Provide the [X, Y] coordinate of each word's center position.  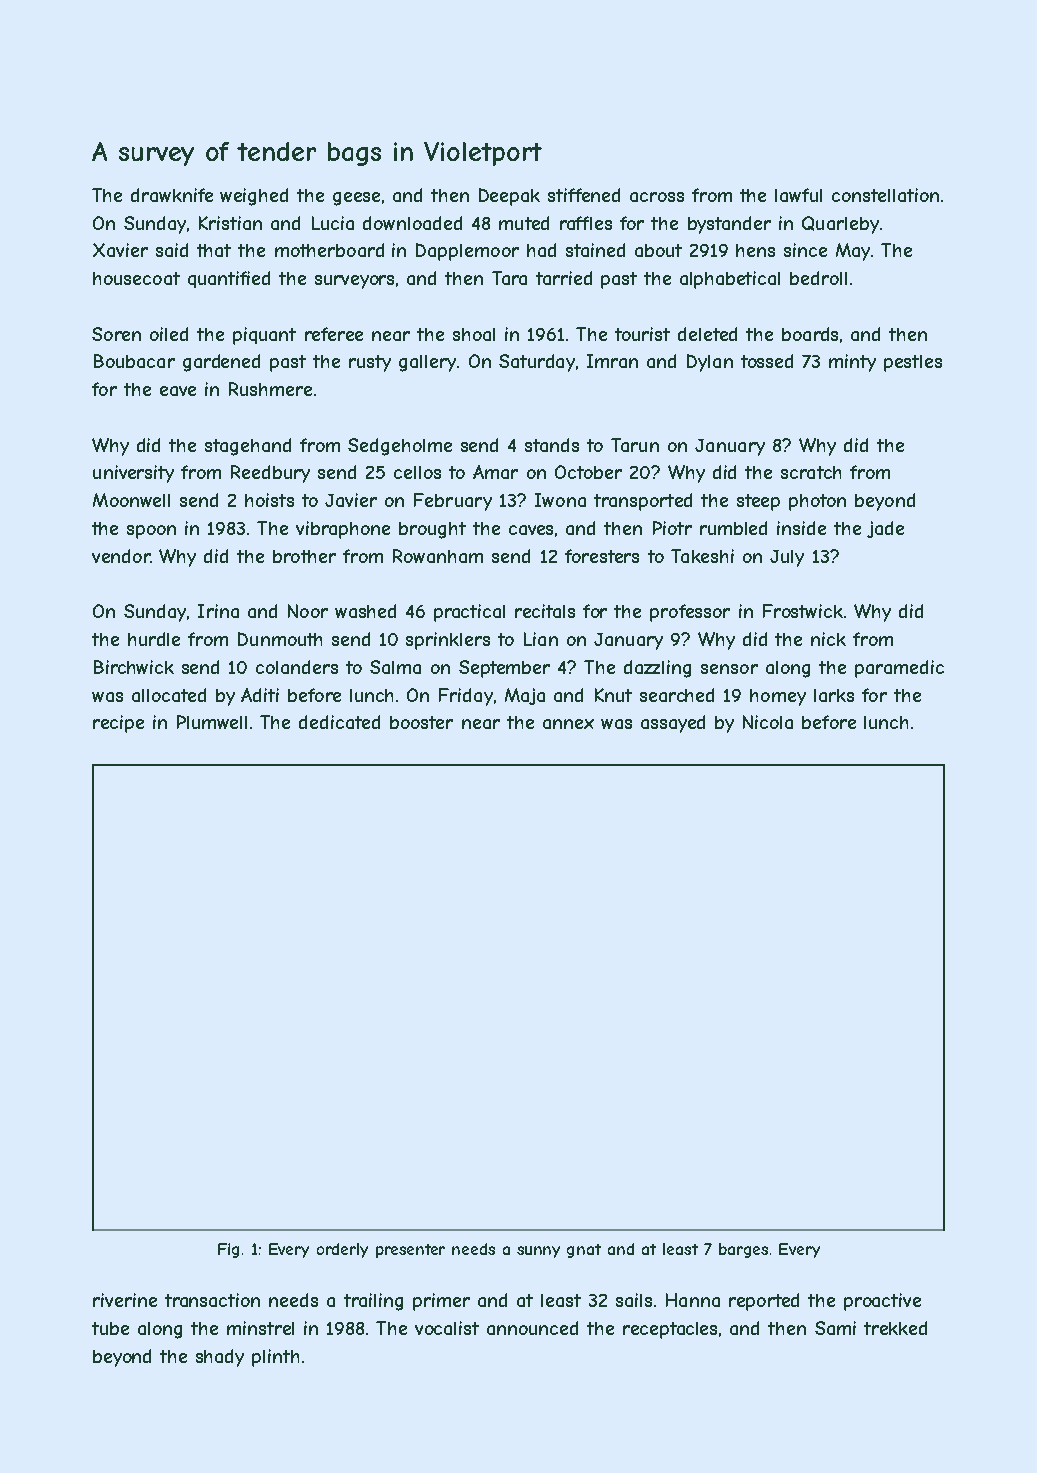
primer [441, 1302]
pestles [913, 363]
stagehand [248, 447]
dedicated [339, 722]
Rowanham [438, 556]
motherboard [329, 250]
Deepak [509, 197]
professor [690, 613]
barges [743, 1250]
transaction [212, 1300]
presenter [410, 1251]
